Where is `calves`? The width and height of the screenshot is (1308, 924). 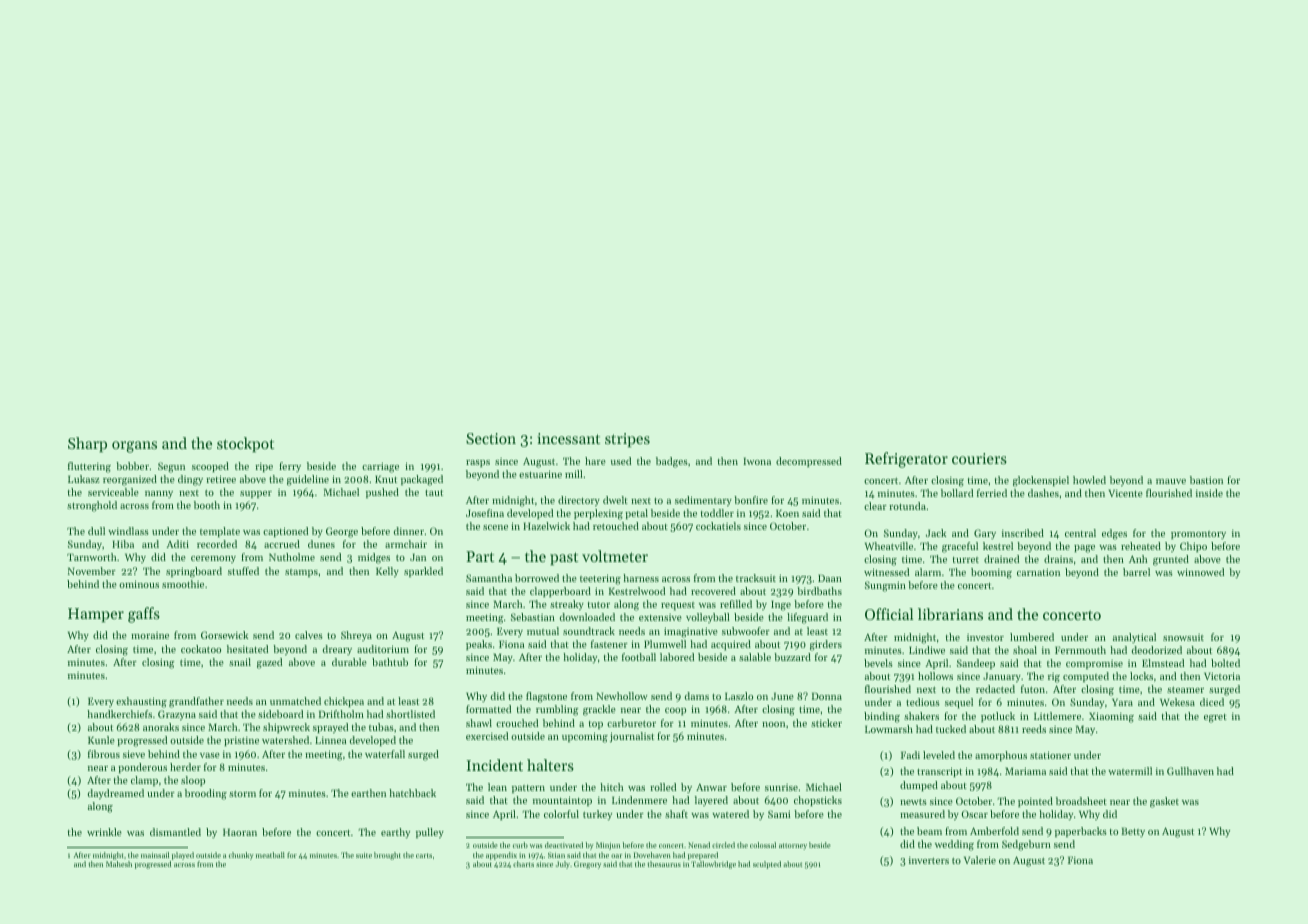
calves is located at coordinates (309, 635).
